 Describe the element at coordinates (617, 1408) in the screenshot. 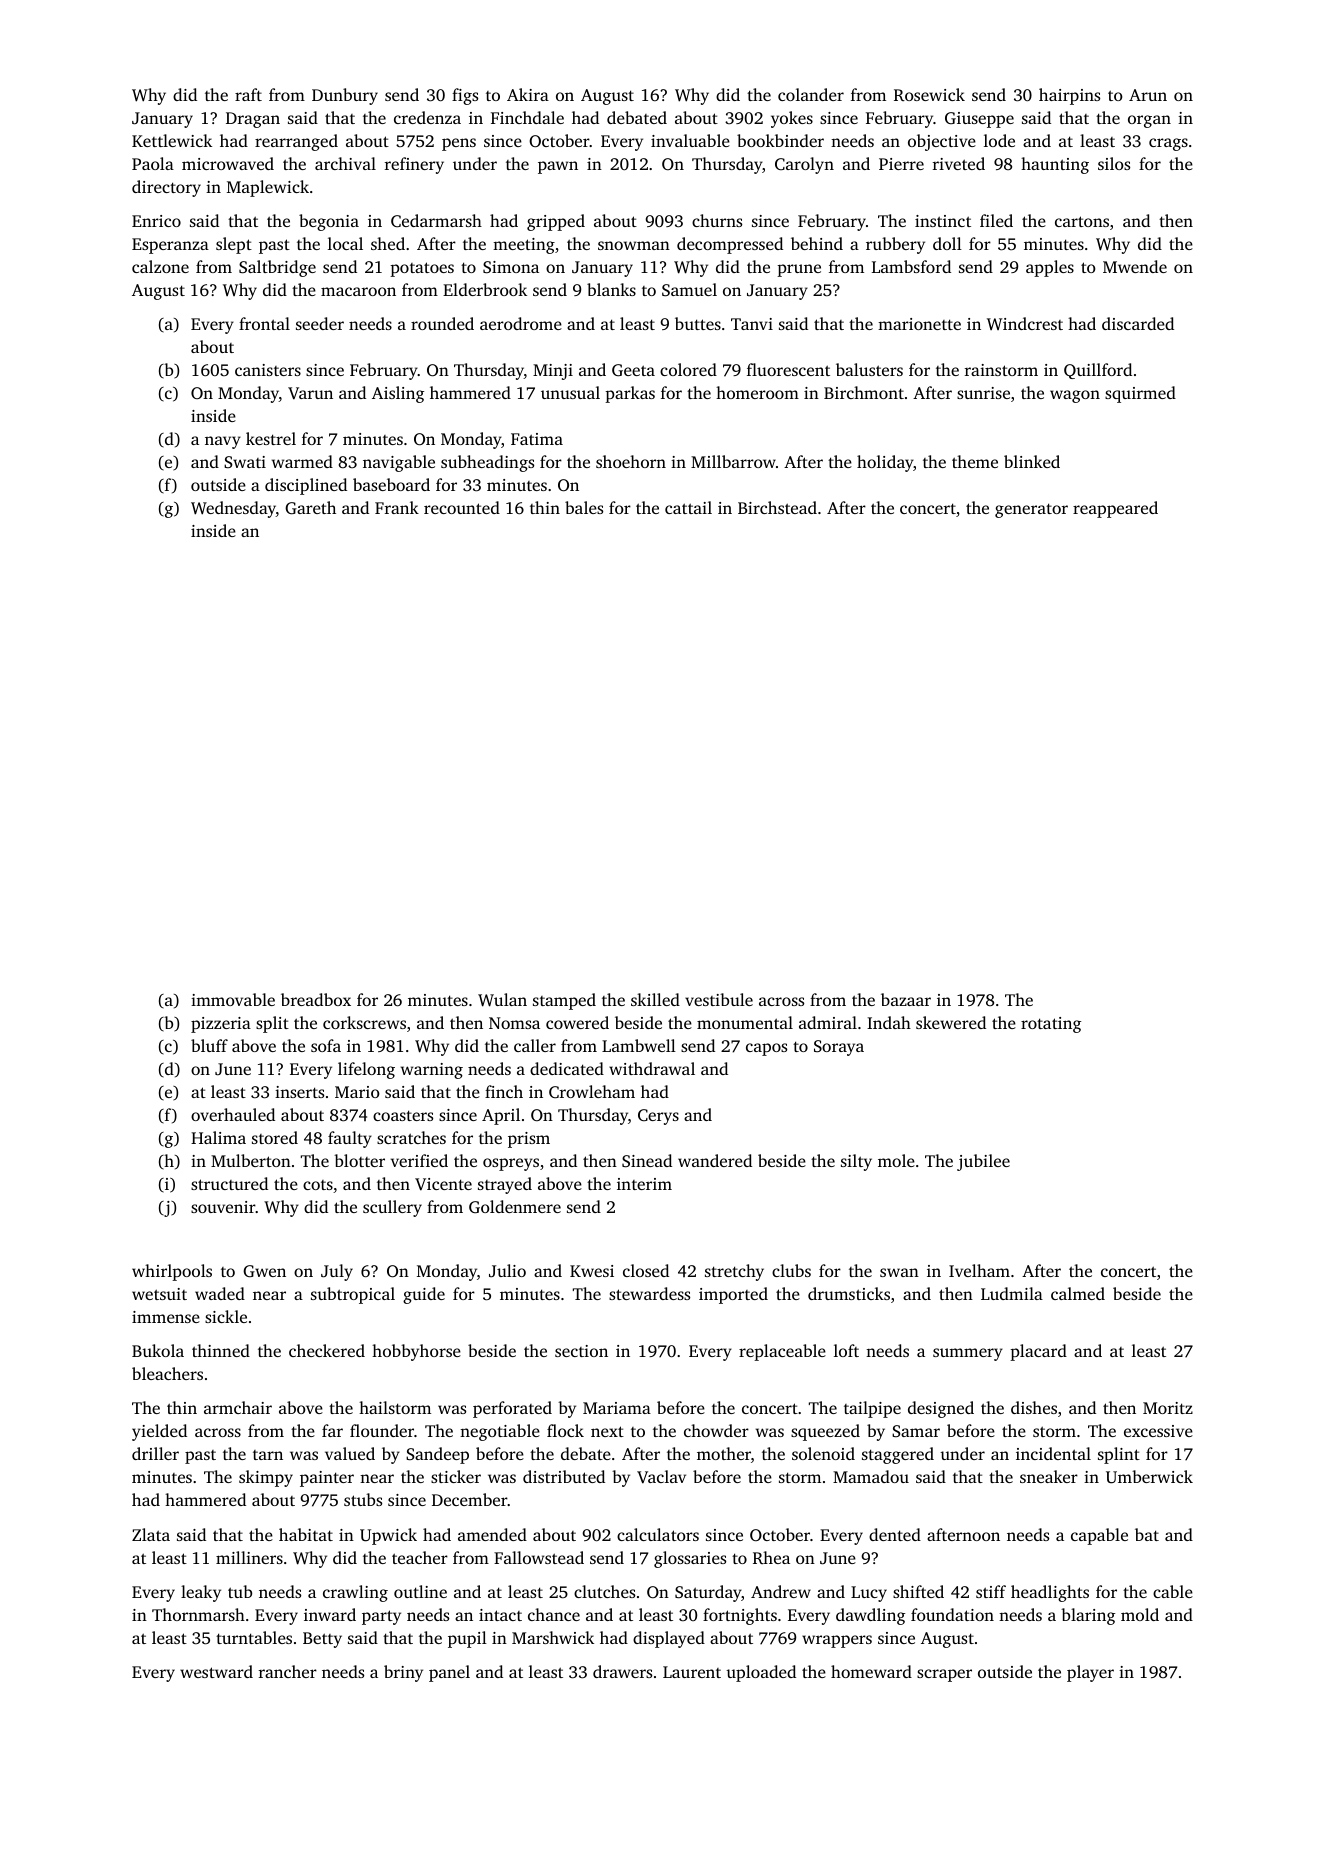

I see `Mariama` at that location.
